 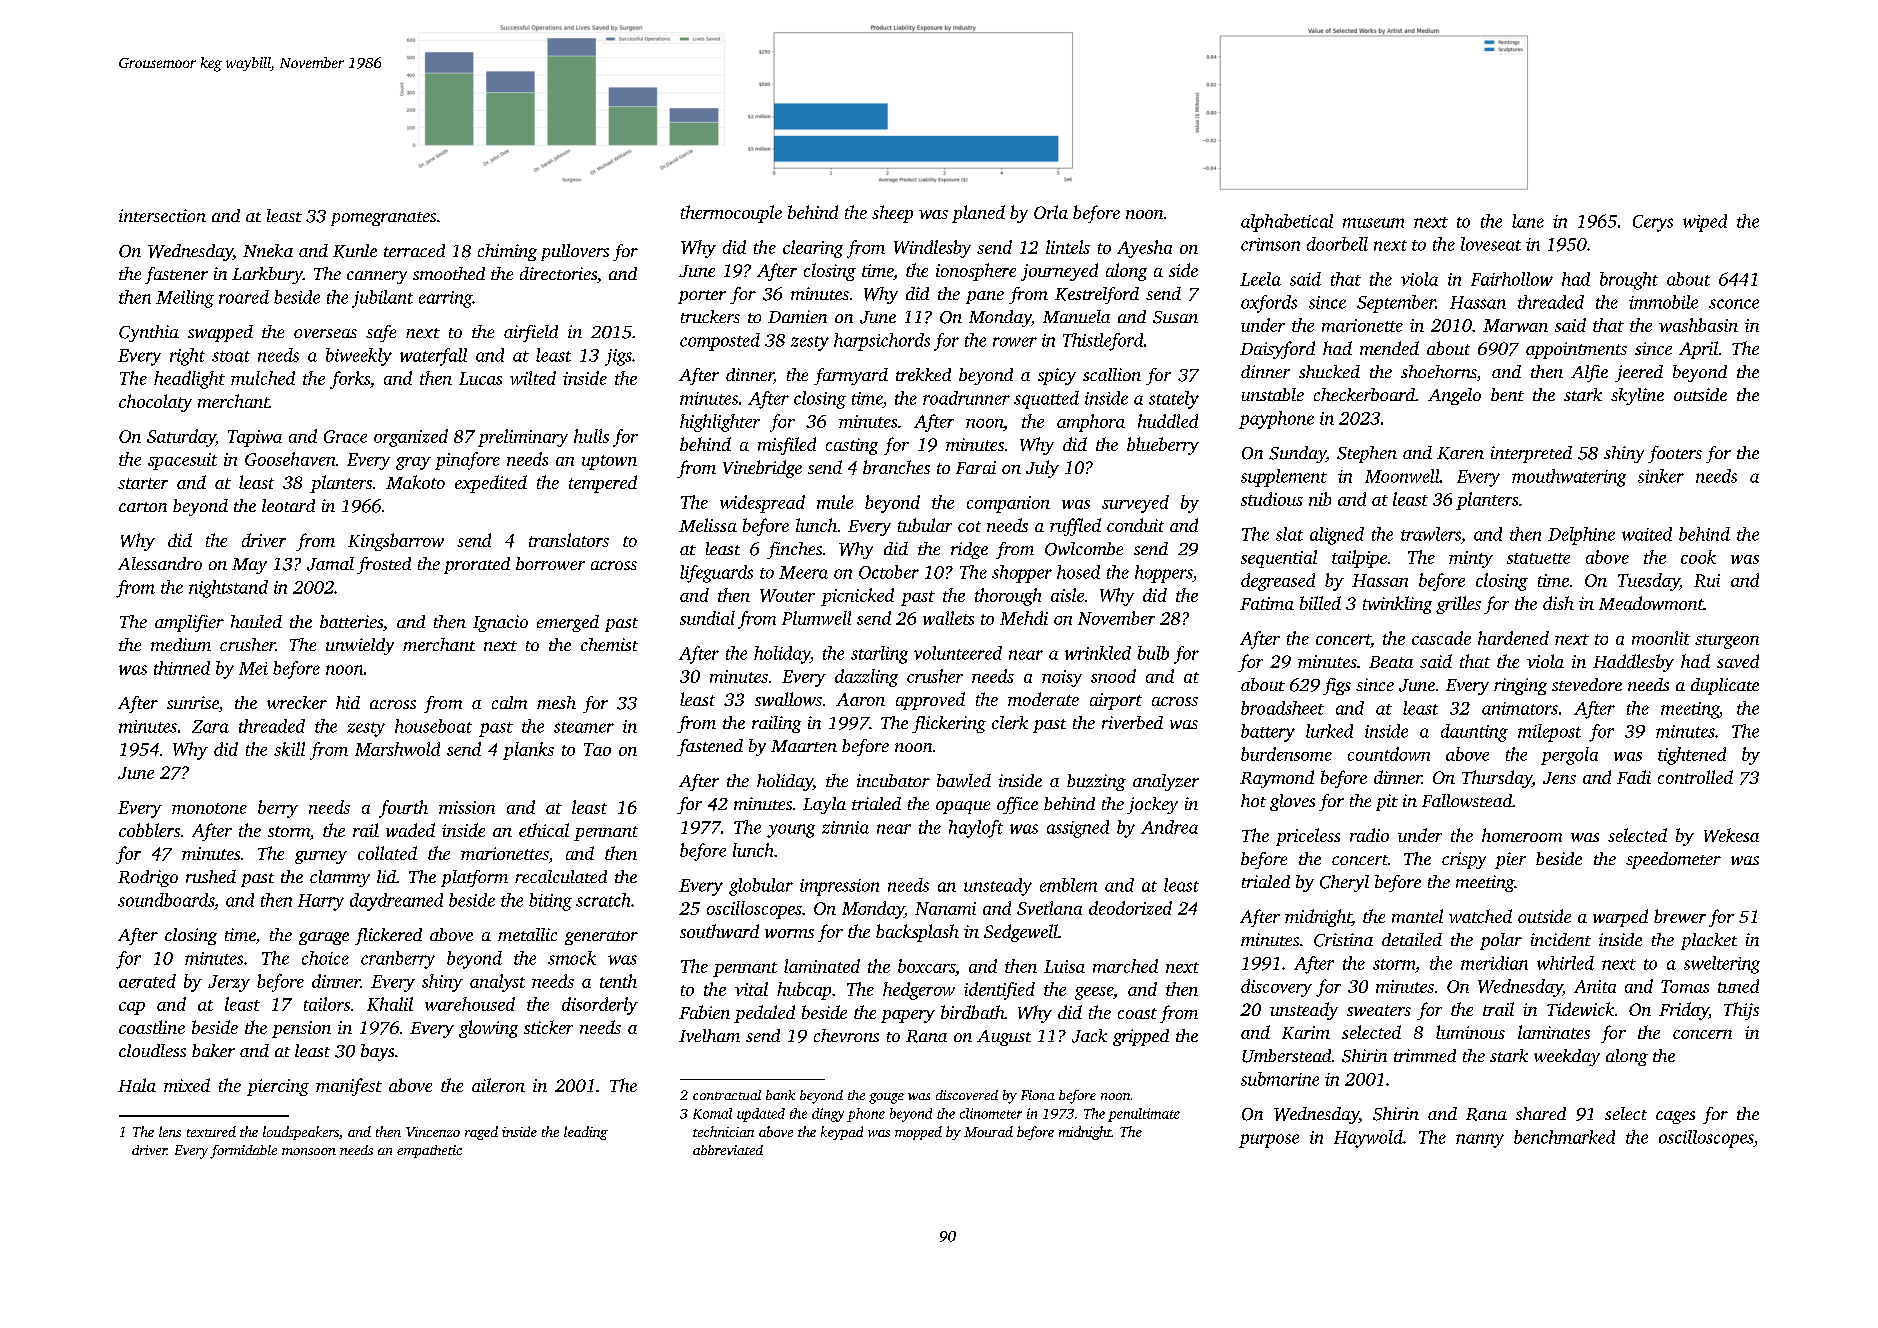 What do you see at coordinates (1364, 394) in the screenshot?
I see `checkerboard` at bounding box center [1364, 394].
